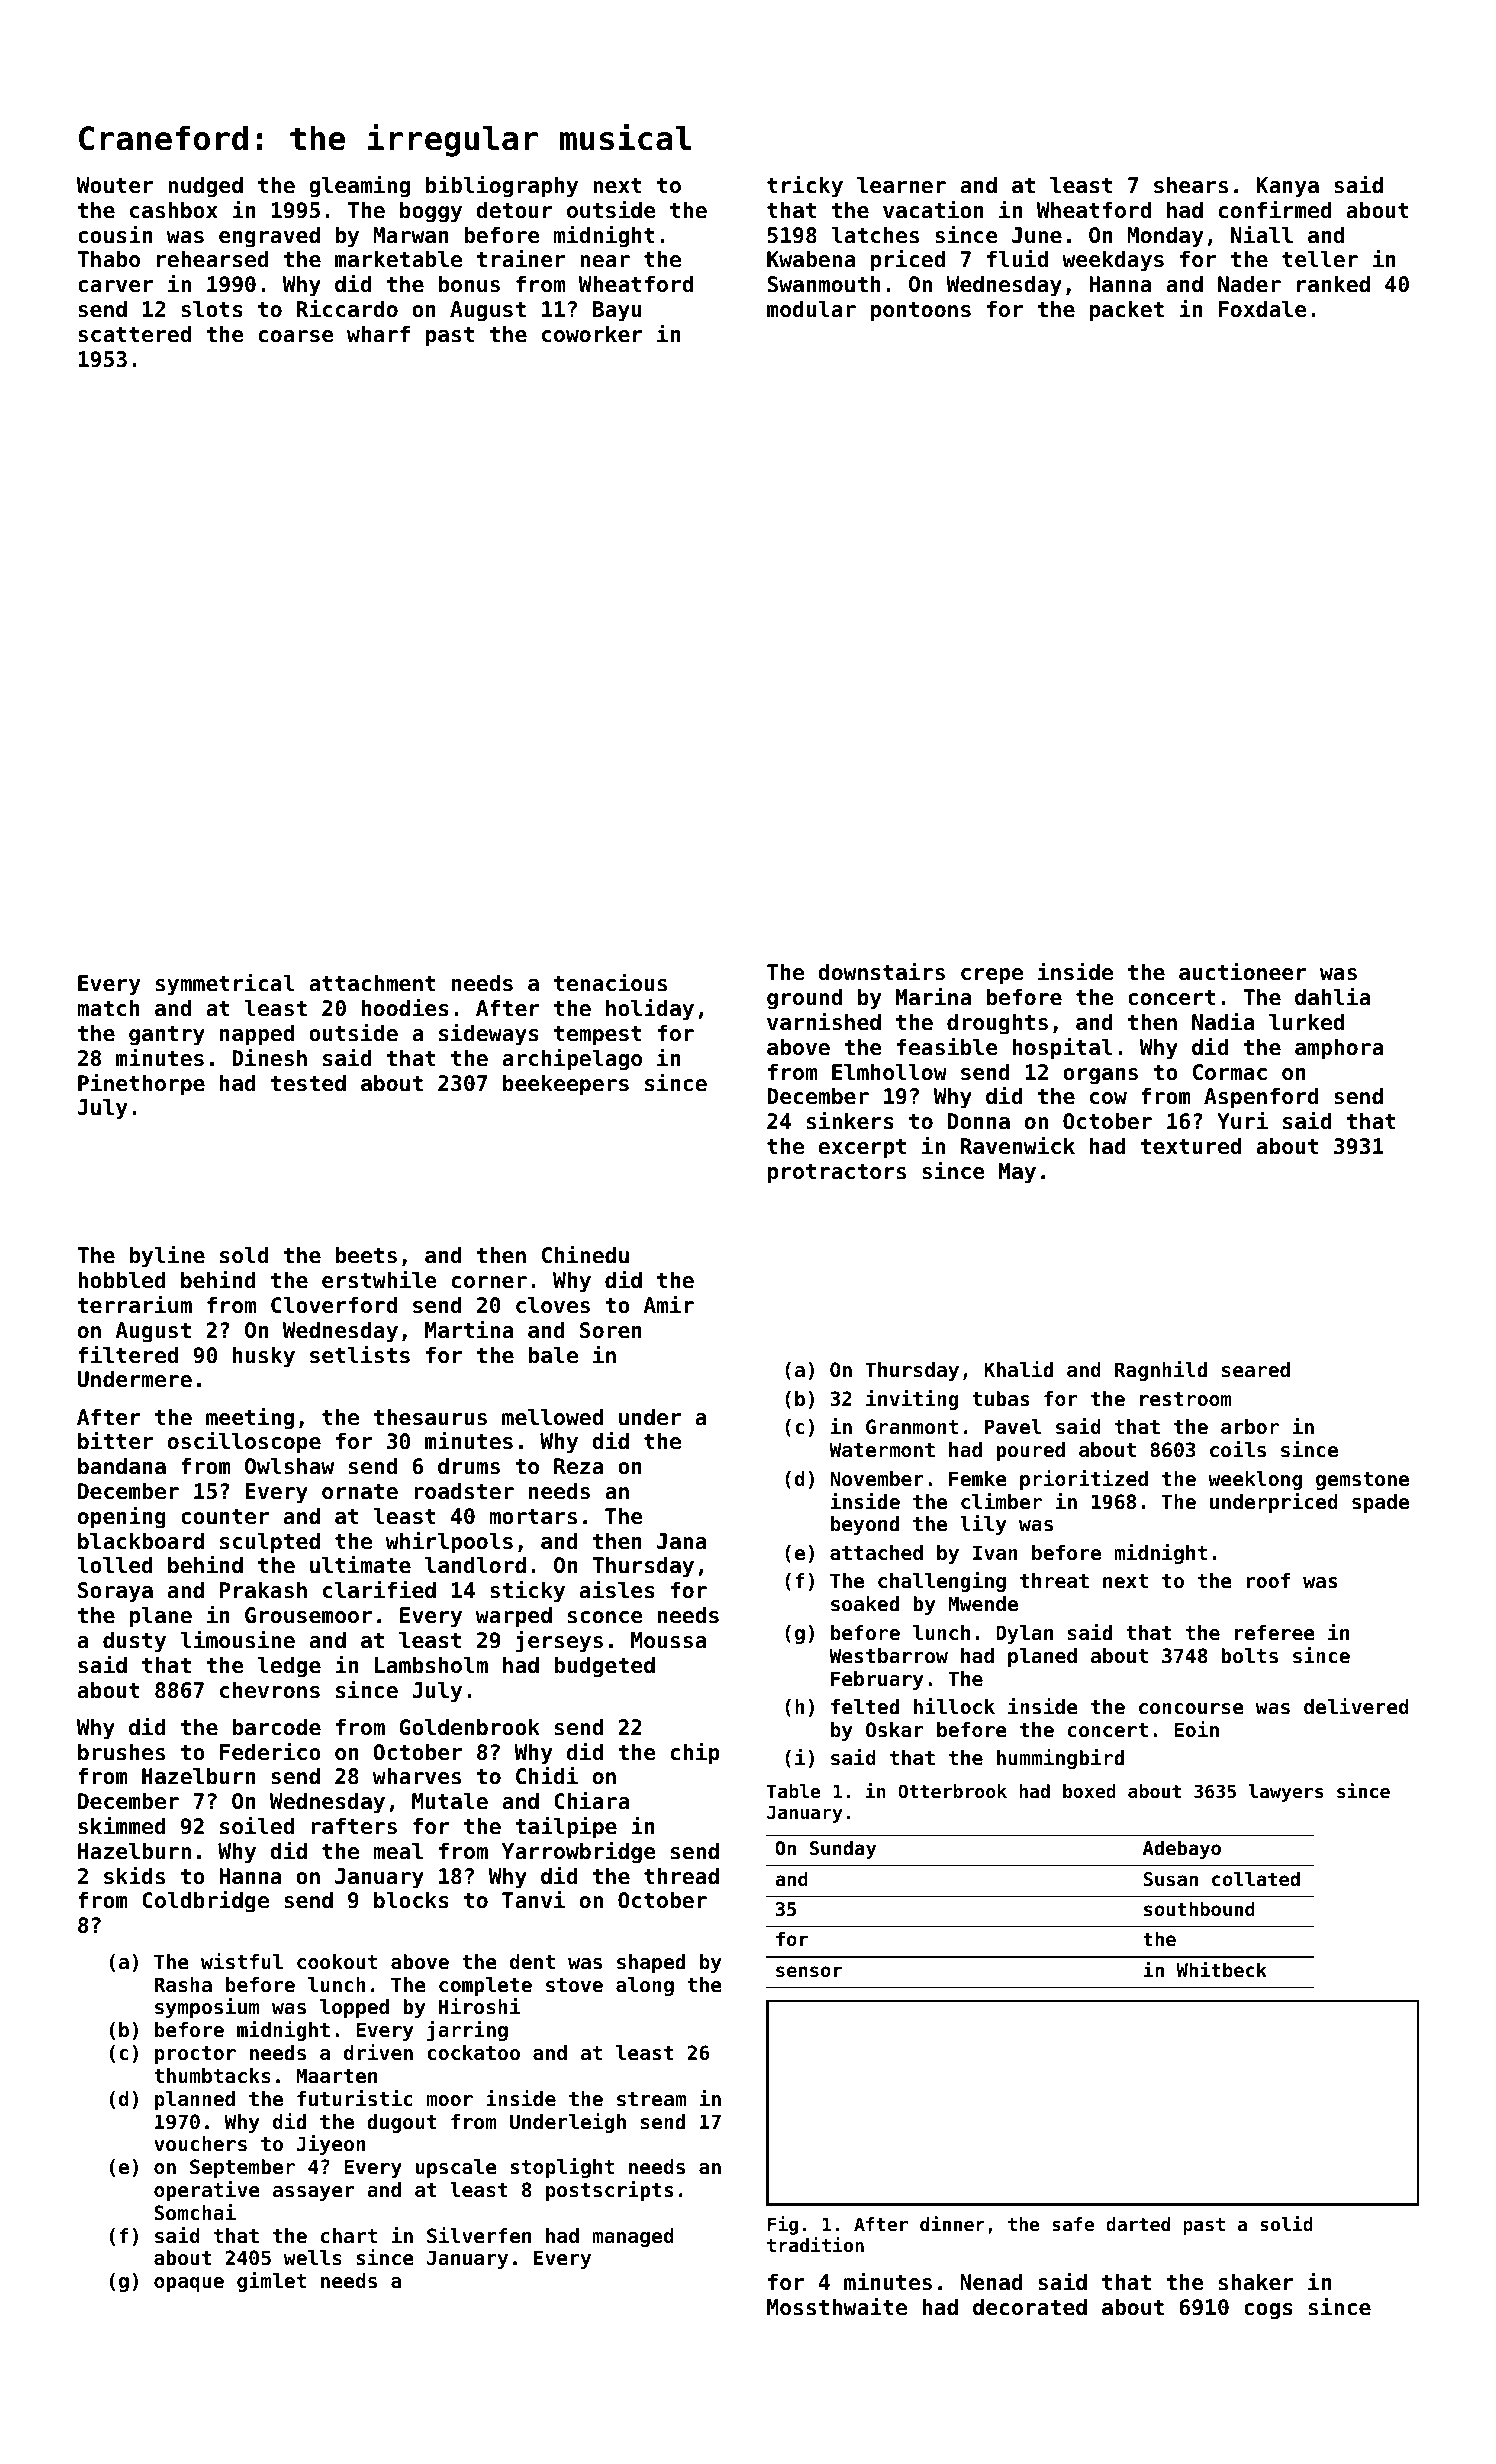 This image has height=2464, width=1496. What do you see at coordinates (402, 2123) in the image?
I see `dugout` at bounding box center [402, 2123].
